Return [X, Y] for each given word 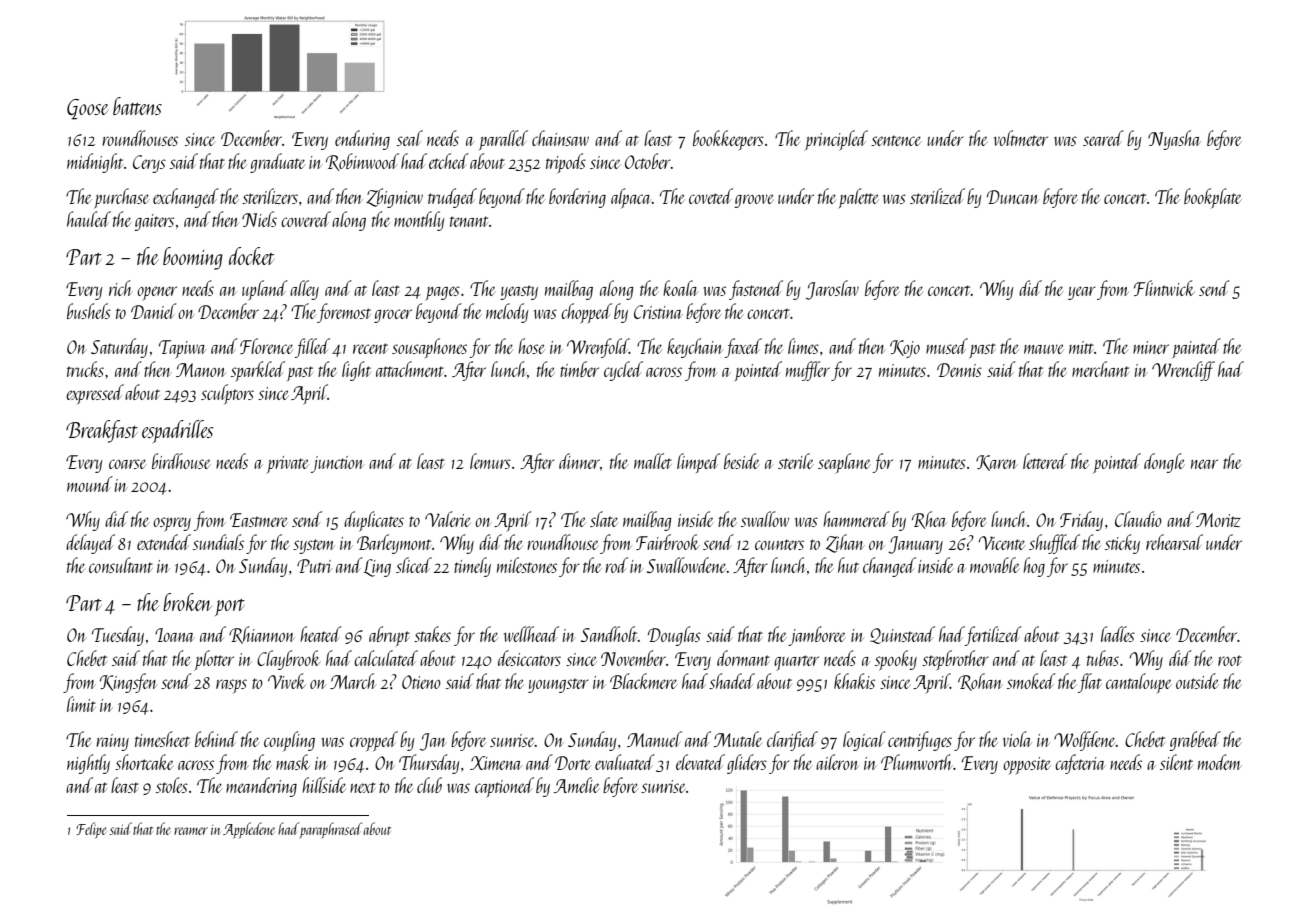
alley [304, 290]
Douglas [674, 636]
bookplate [1213, 198]
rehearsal [1174, 542]
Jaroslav [832, 290]
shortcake [144, 762]
